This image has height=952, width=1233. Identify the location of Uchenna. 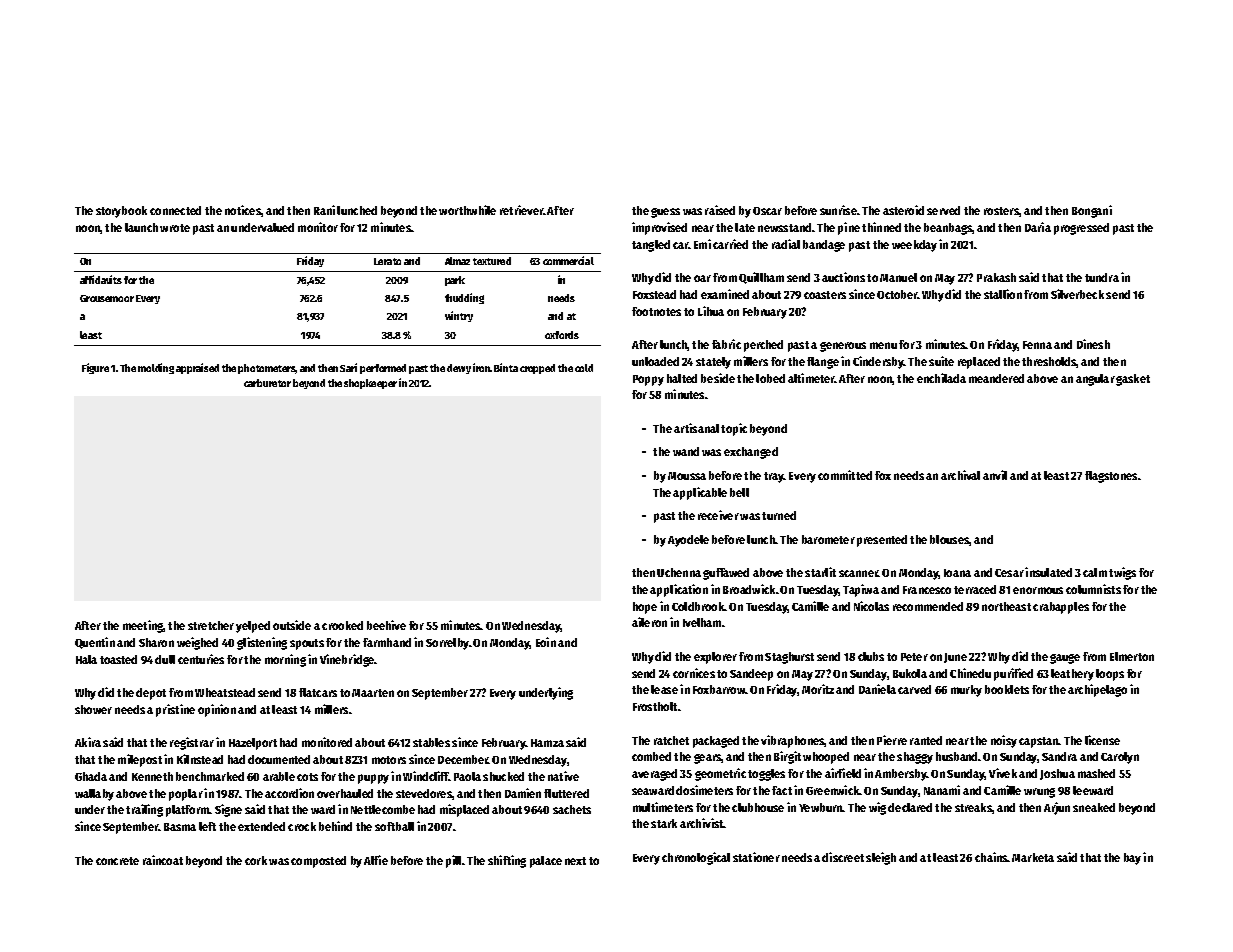
(679, 572).
